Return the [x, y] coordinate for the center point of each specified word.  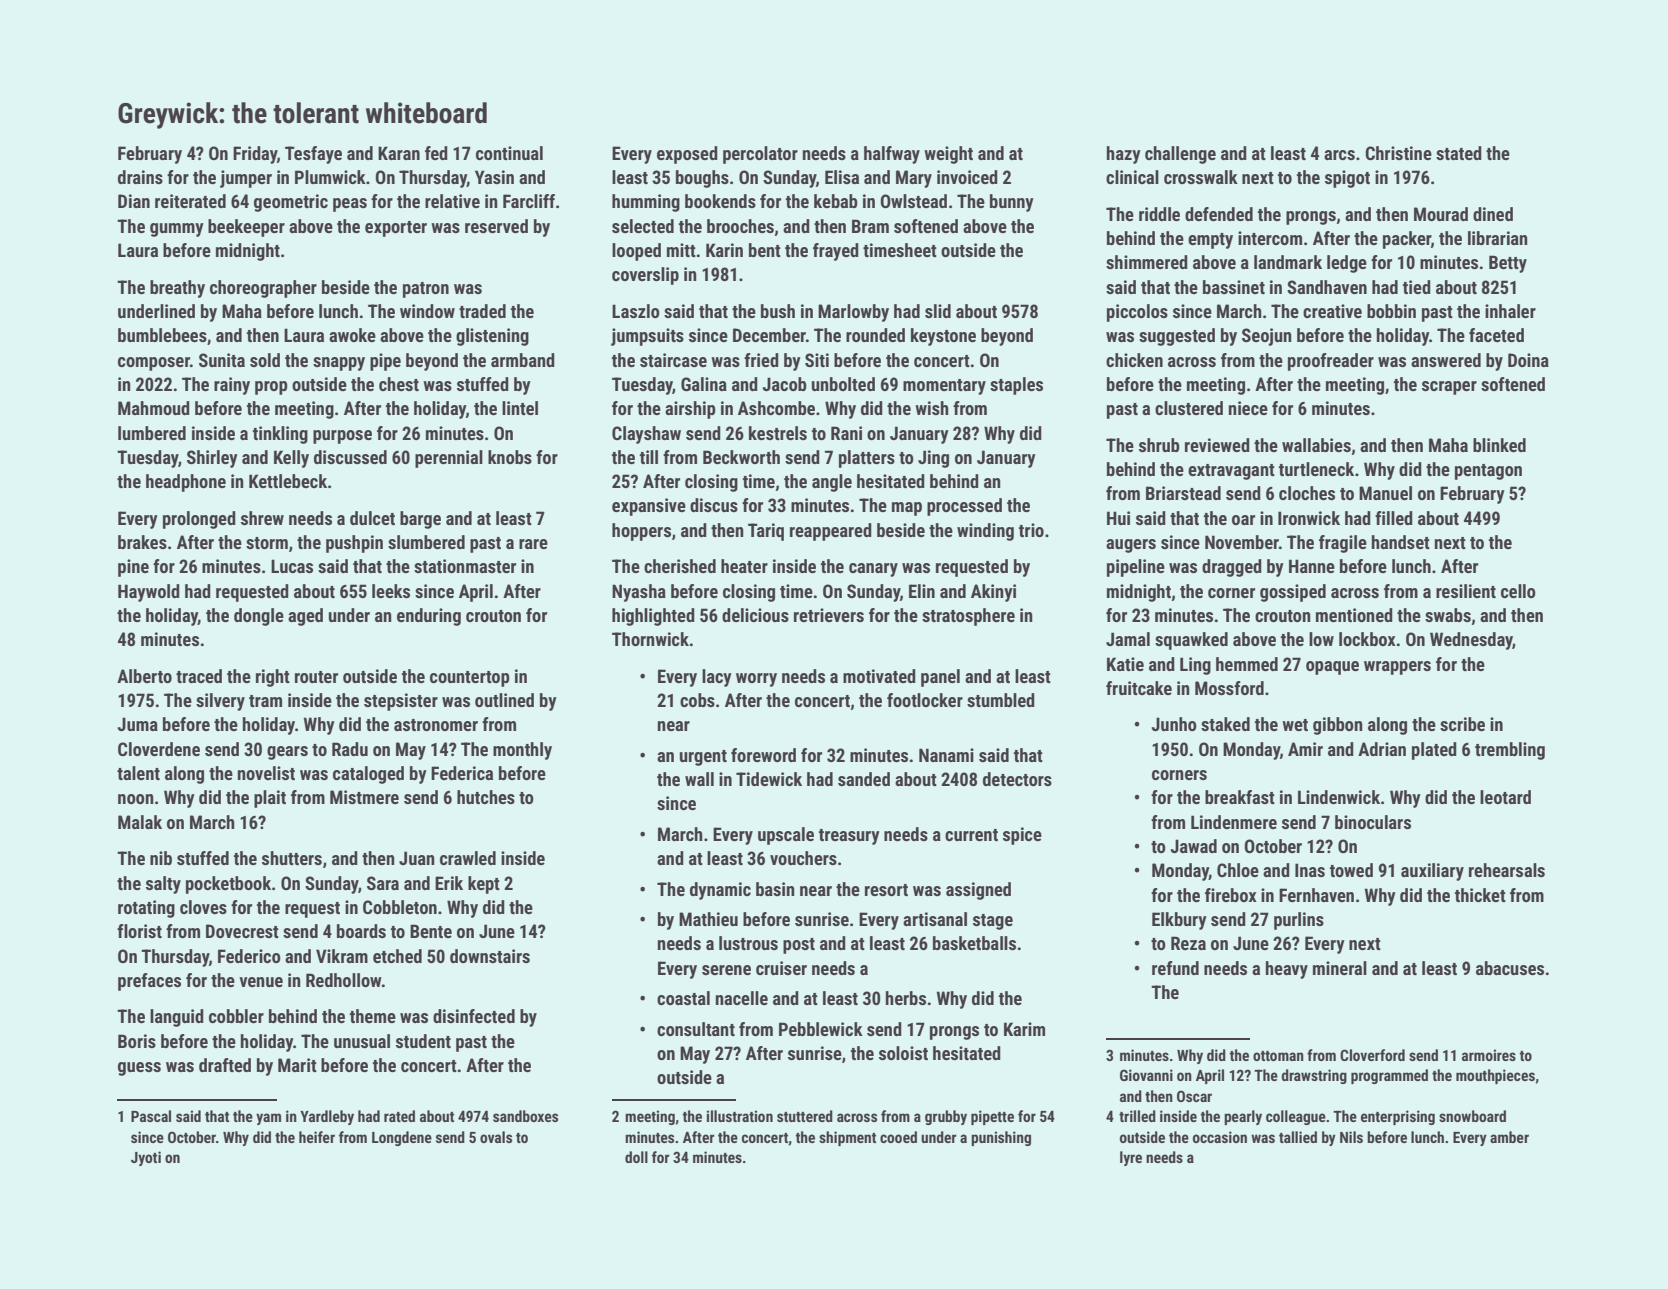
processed [964, 507]
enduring [429, 617]
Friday [255, 155]
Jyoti [146, 1158]
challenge [1180, 155]
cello [1518, 591]
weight [948, 155]
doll [636, 1157]
